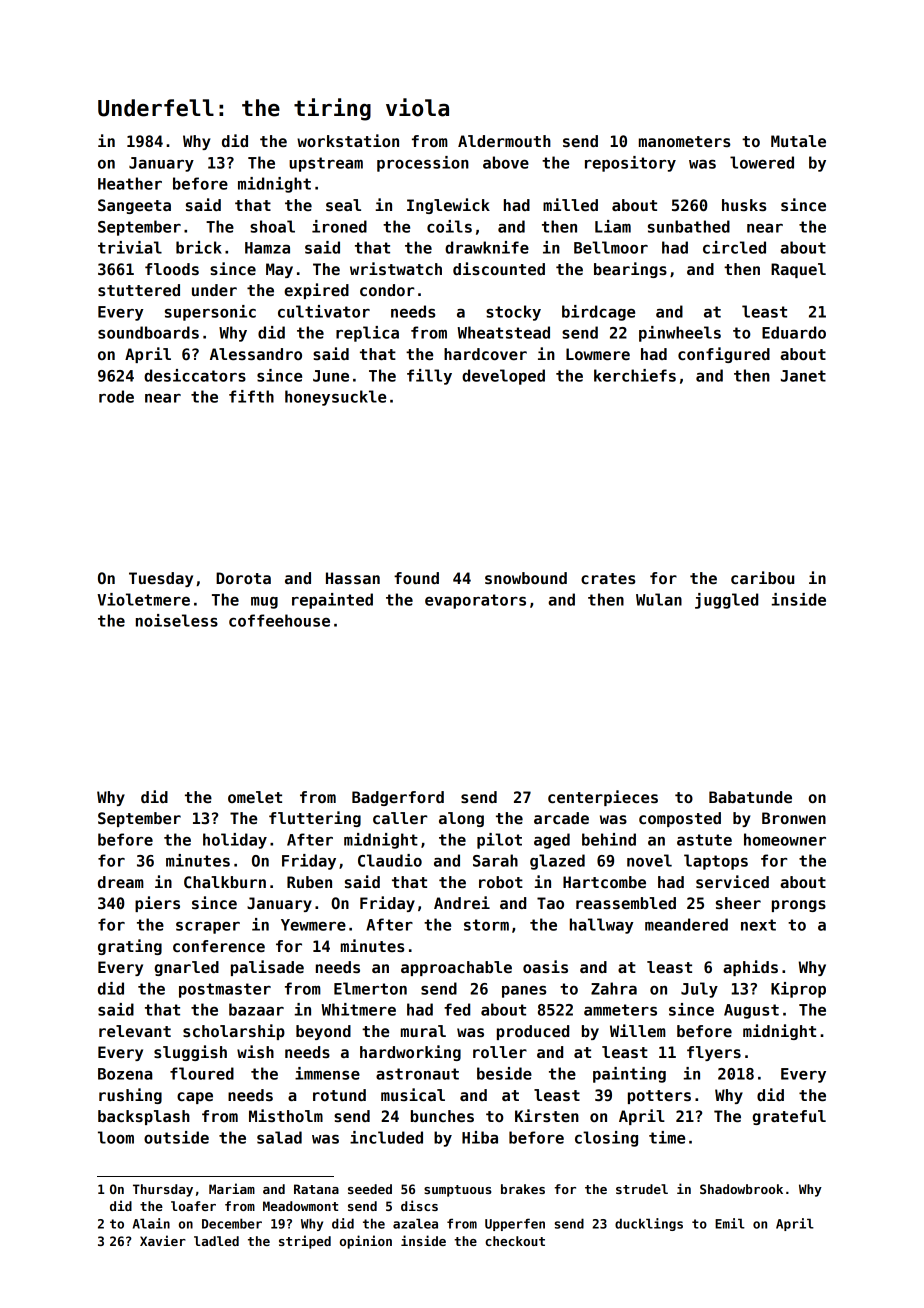  I want to click on circled, so click(734, 247).
